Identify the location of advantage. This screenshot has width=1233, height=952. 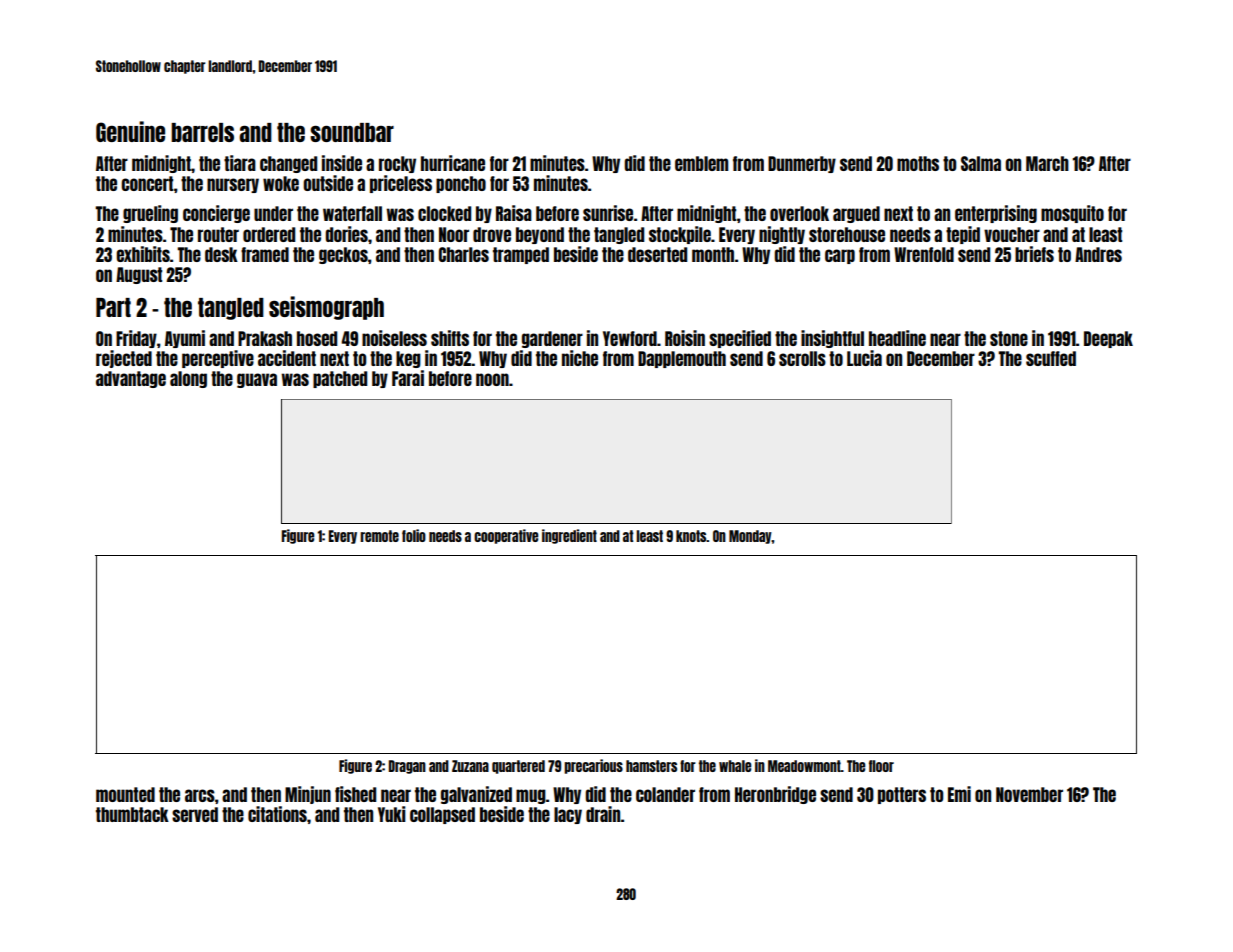
(131, 379).
